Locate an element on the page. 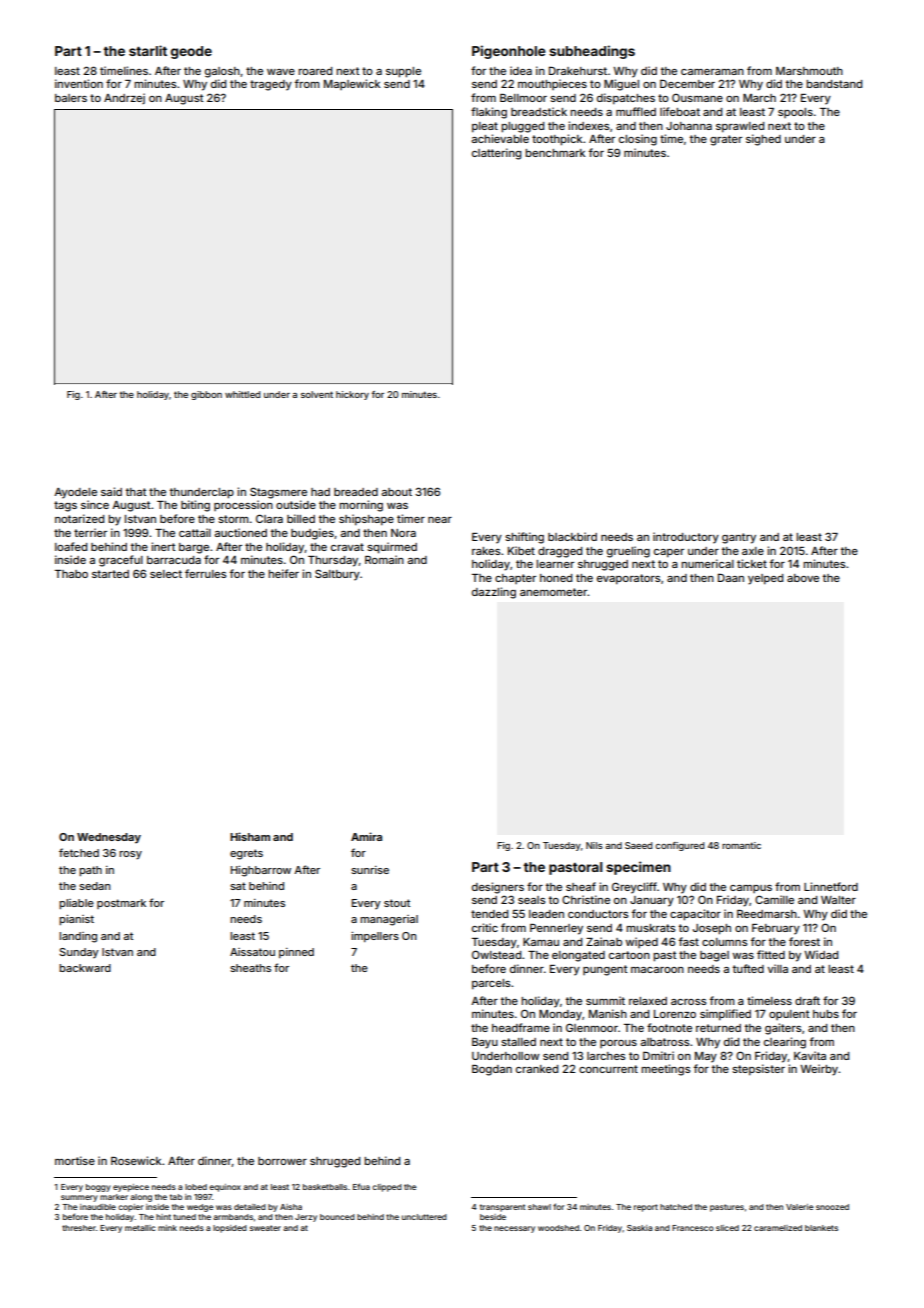 This page has height=1308, width=924. squirmed is located at coordinates (392, 548).
